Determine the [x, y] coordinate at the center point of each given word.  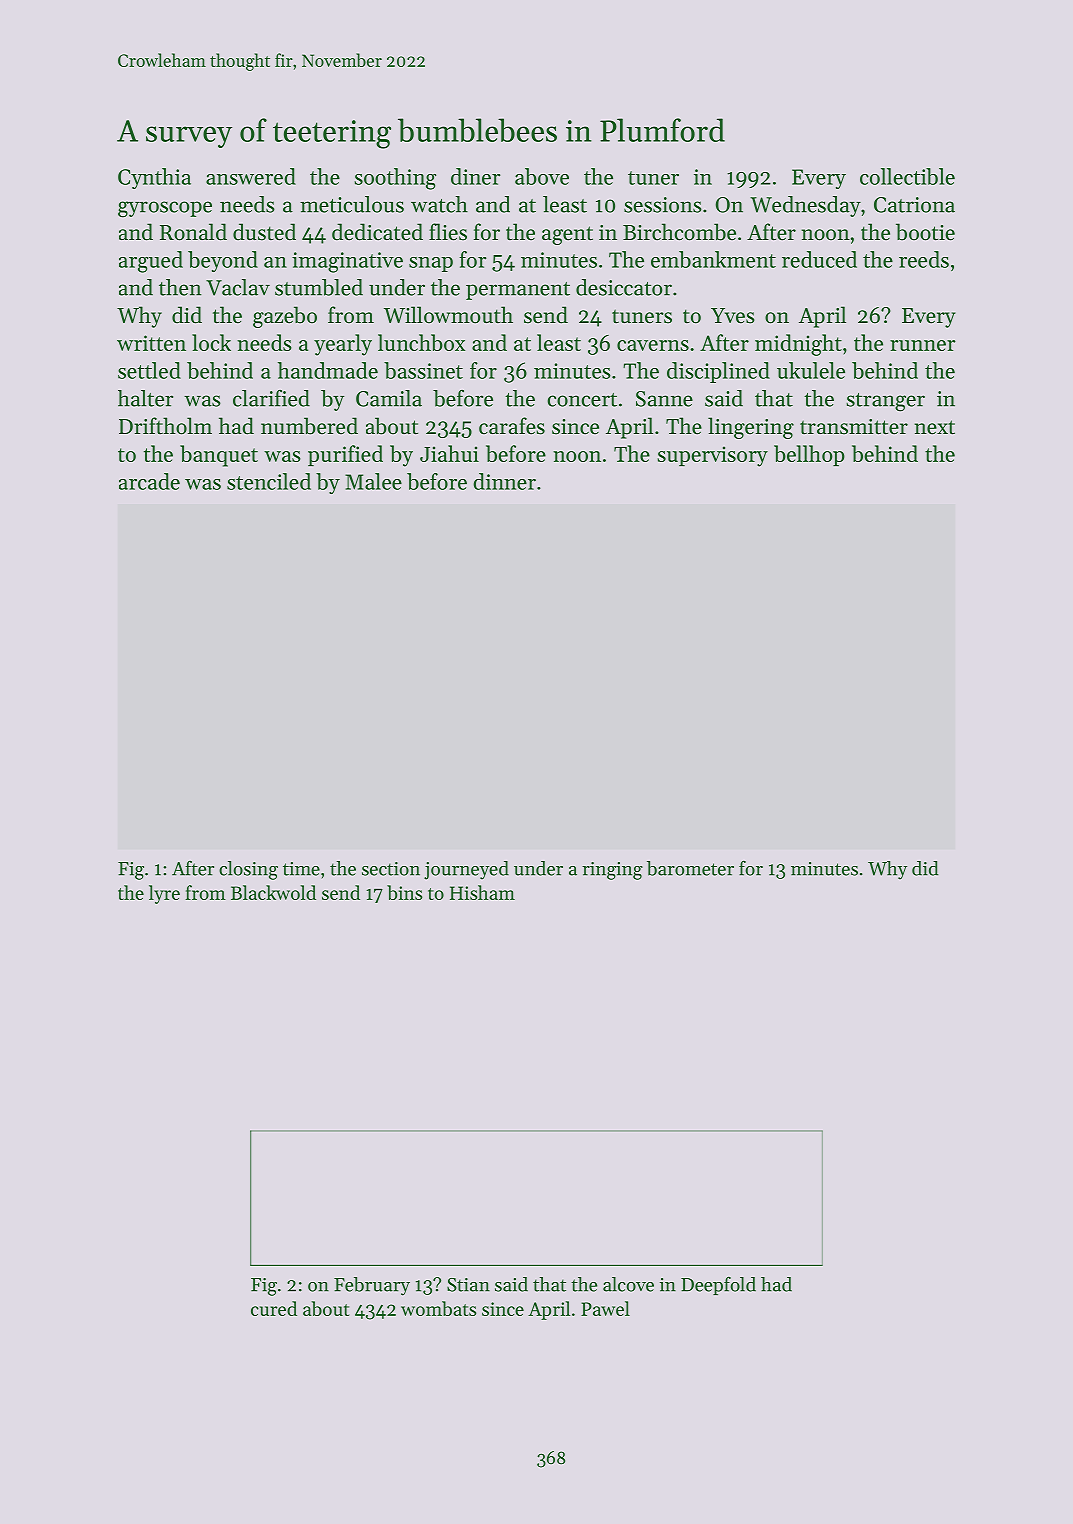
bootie [925, 232]
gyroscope [165, 209]
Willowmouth [448, 315]
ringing [612, 871]
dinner [504, 481]
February [372, 1286]
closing [248, 870]
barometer [690, 868]
